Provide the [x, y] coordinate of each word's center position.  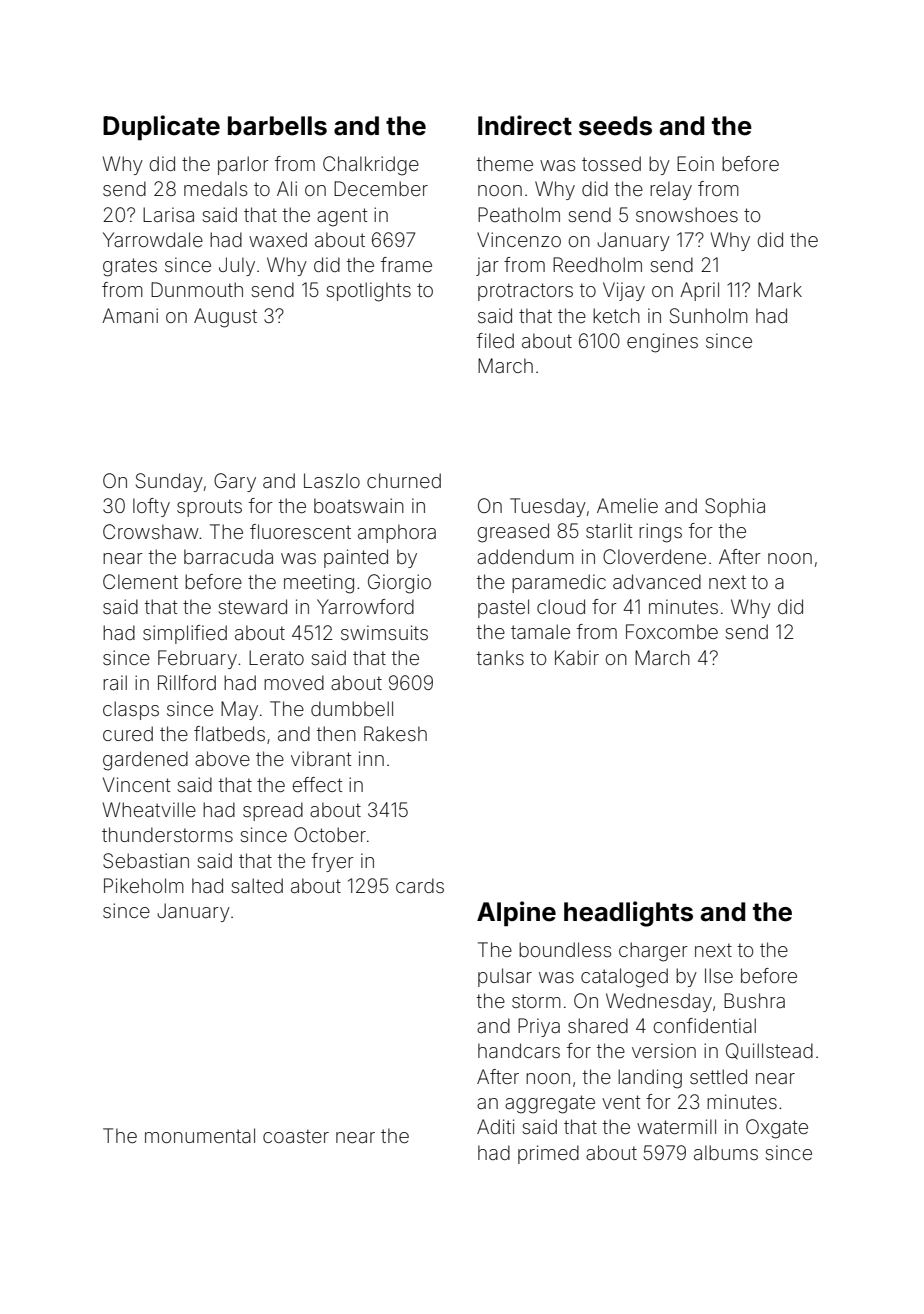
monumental [200, 1135]
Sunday [169, 482]
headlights [628, 914]
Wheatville [149, 809]
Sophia [735, 507]
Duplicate [161, 127]
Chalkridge [371, 166]
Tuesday [548, 507]
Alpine [516, 913]
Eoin [695, 163]
